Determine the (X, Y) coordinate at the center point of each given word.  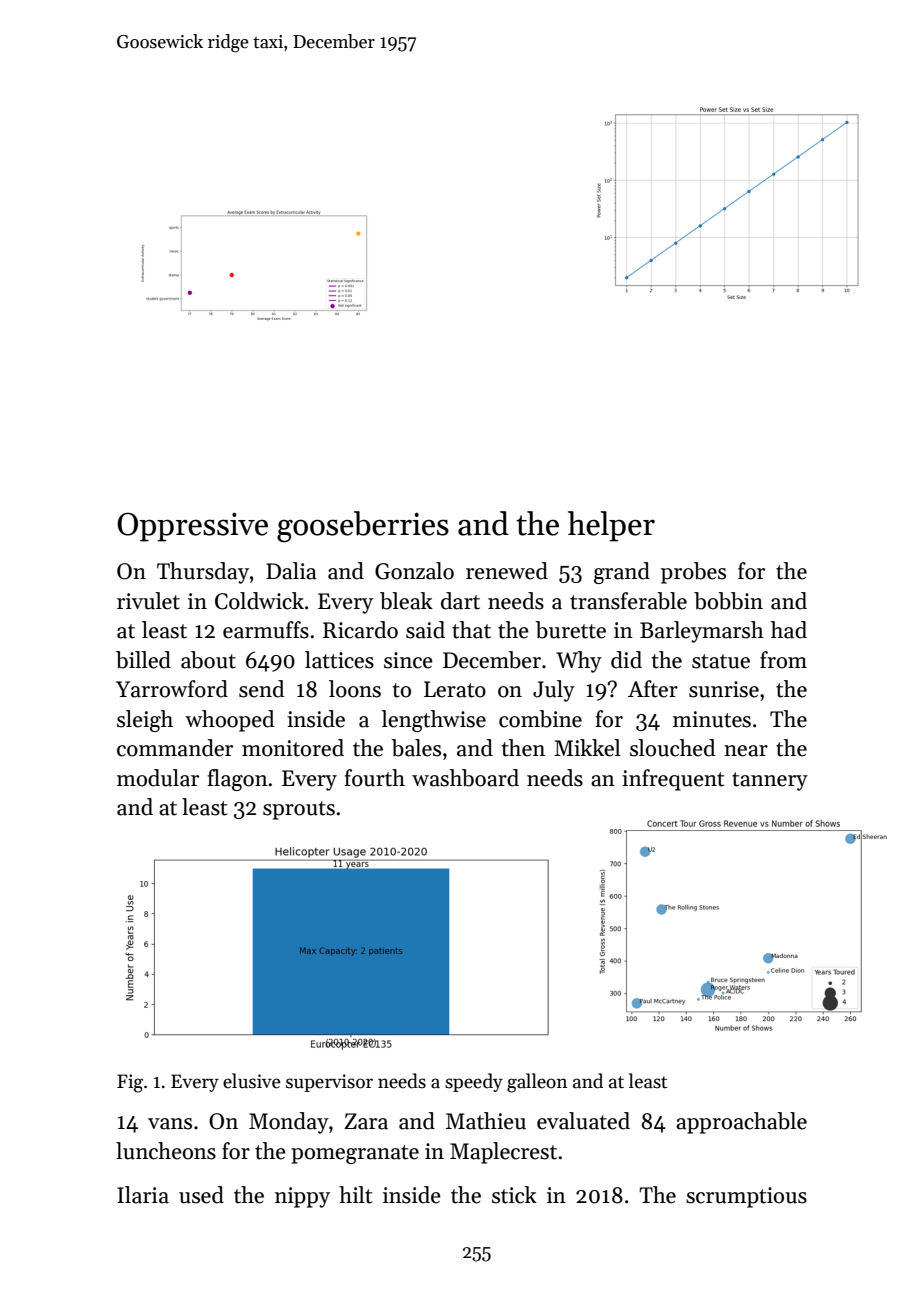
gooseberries (363, 527)
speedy (474, 1082)
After (653, 689)
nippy (302, 1197)
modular (158, 778)
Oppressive (192, 527)
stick (514, 1195)
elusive (252, 1081)
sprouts (299, 810)
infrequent (673, 780)
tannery (770, 781)
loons (355, 689)
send (261, 689)
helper (611, 526)
